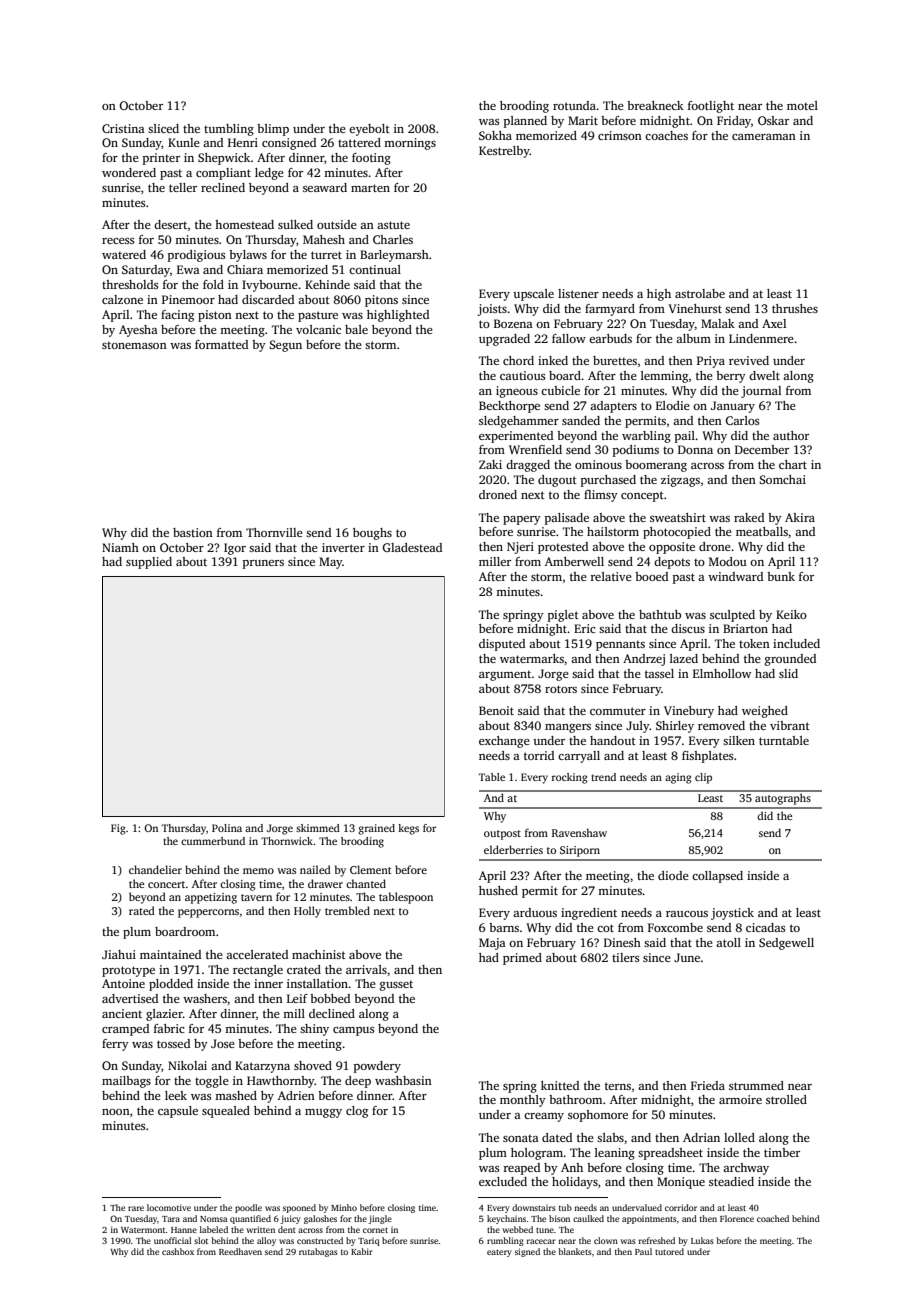 Image resolution: width=924 pixels, height=1308 pixels. I want to click on pitons, so click(381, 301).
